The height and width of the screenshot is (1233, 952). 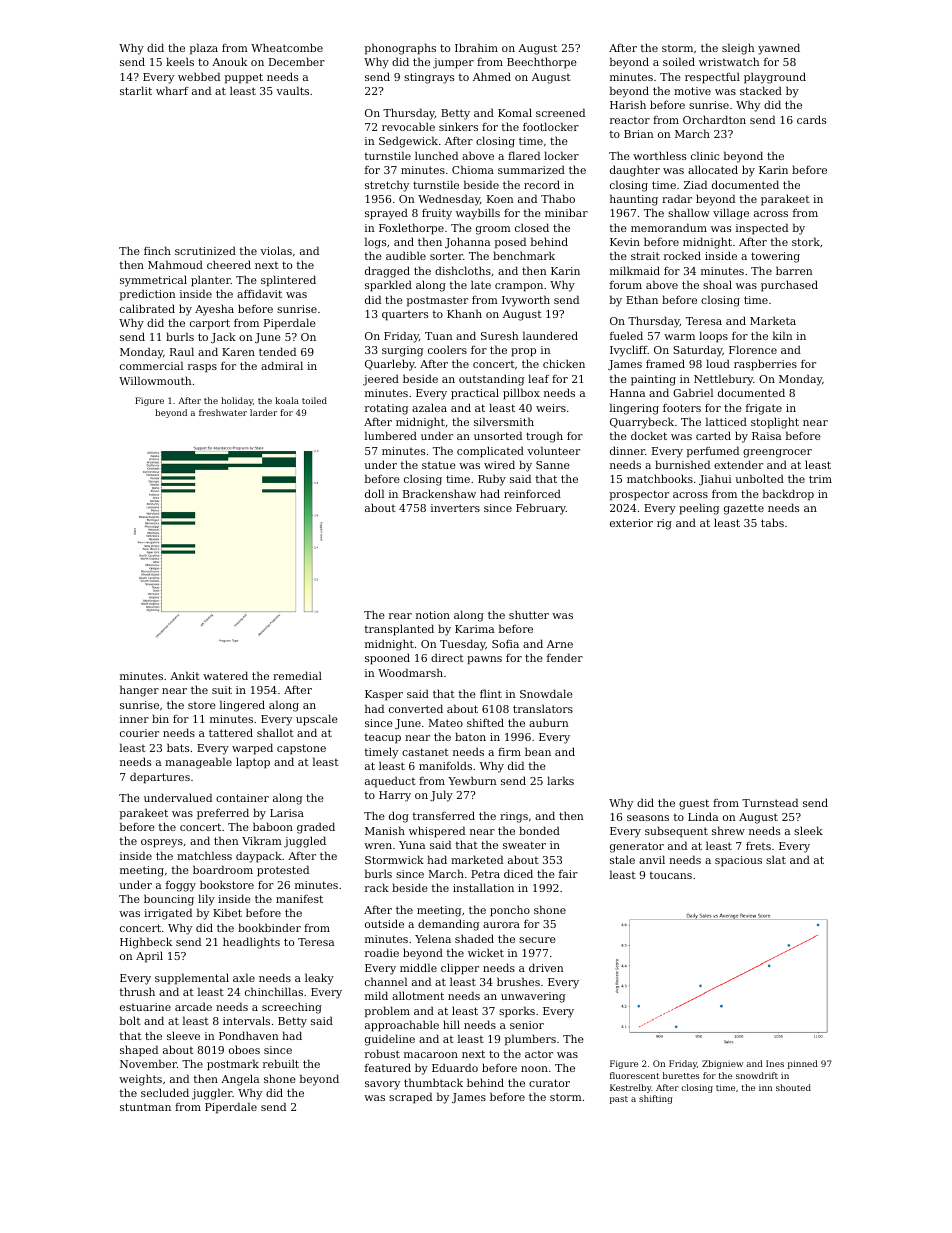 I want to click on Ankit, so click(x=185, y=675).
